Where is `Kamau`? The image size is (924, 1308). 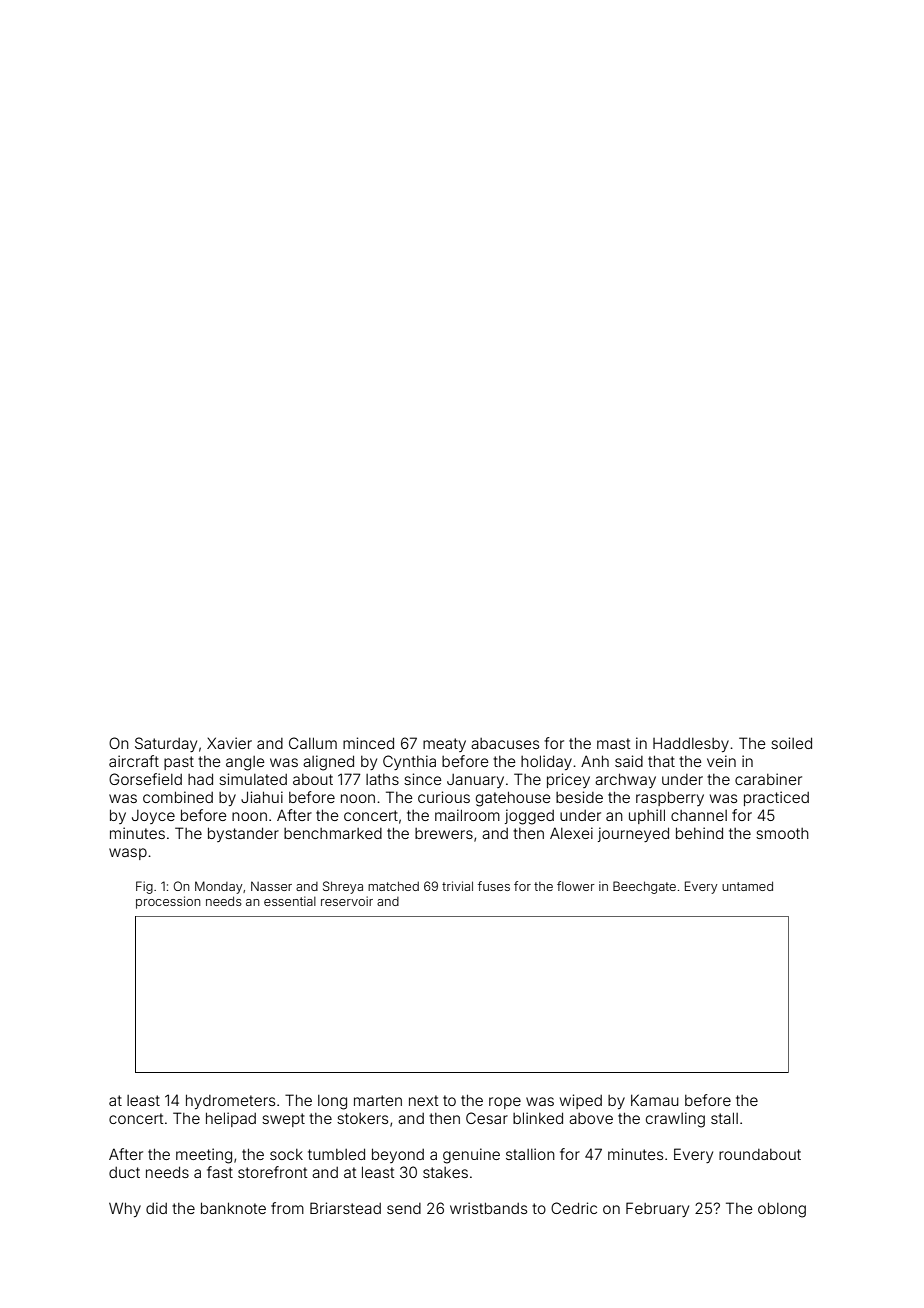
Kamau is located at coordinates (655, 1100).
